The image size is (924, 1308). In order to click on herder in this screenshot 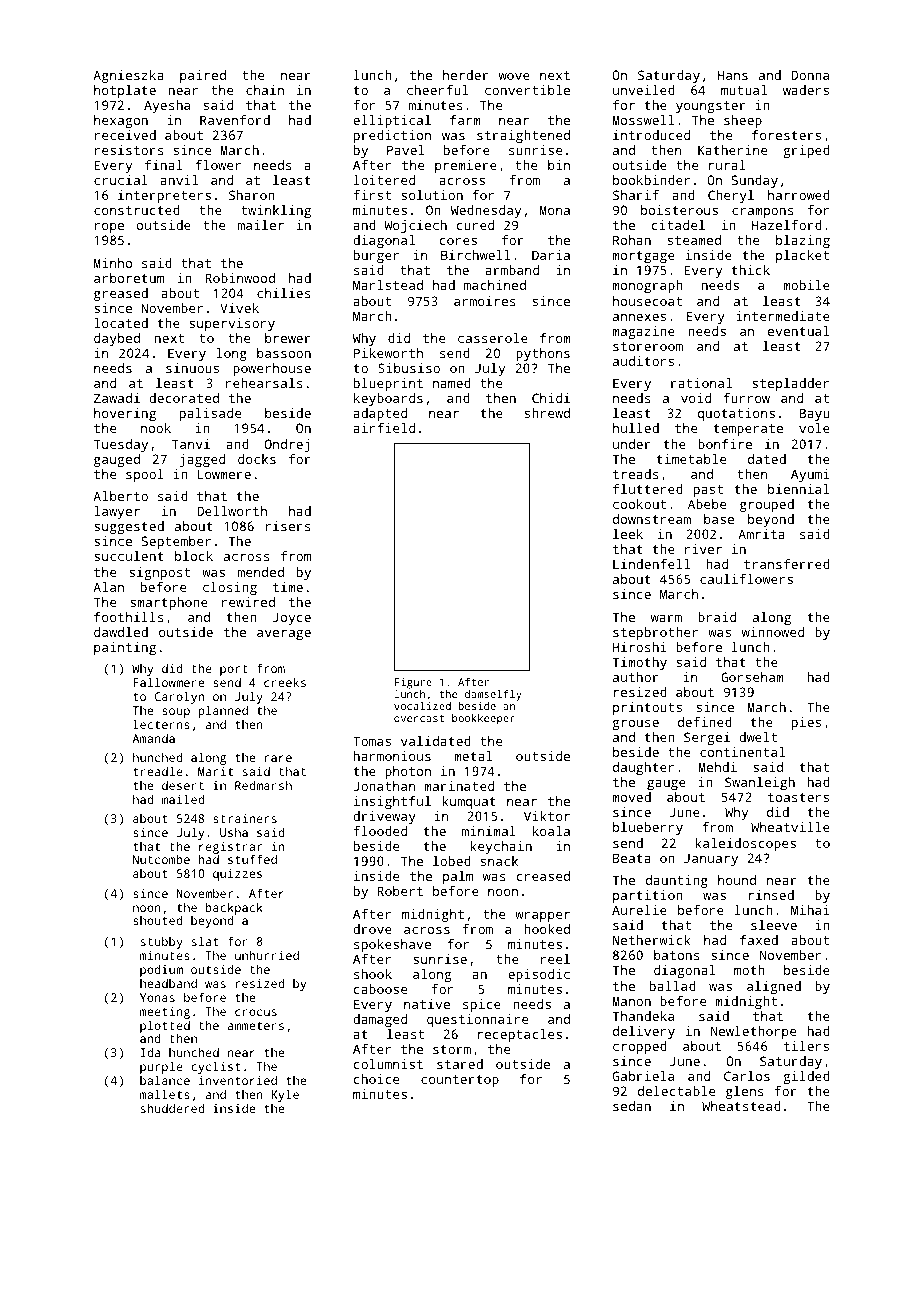, I will do `click(466, 75)`.
